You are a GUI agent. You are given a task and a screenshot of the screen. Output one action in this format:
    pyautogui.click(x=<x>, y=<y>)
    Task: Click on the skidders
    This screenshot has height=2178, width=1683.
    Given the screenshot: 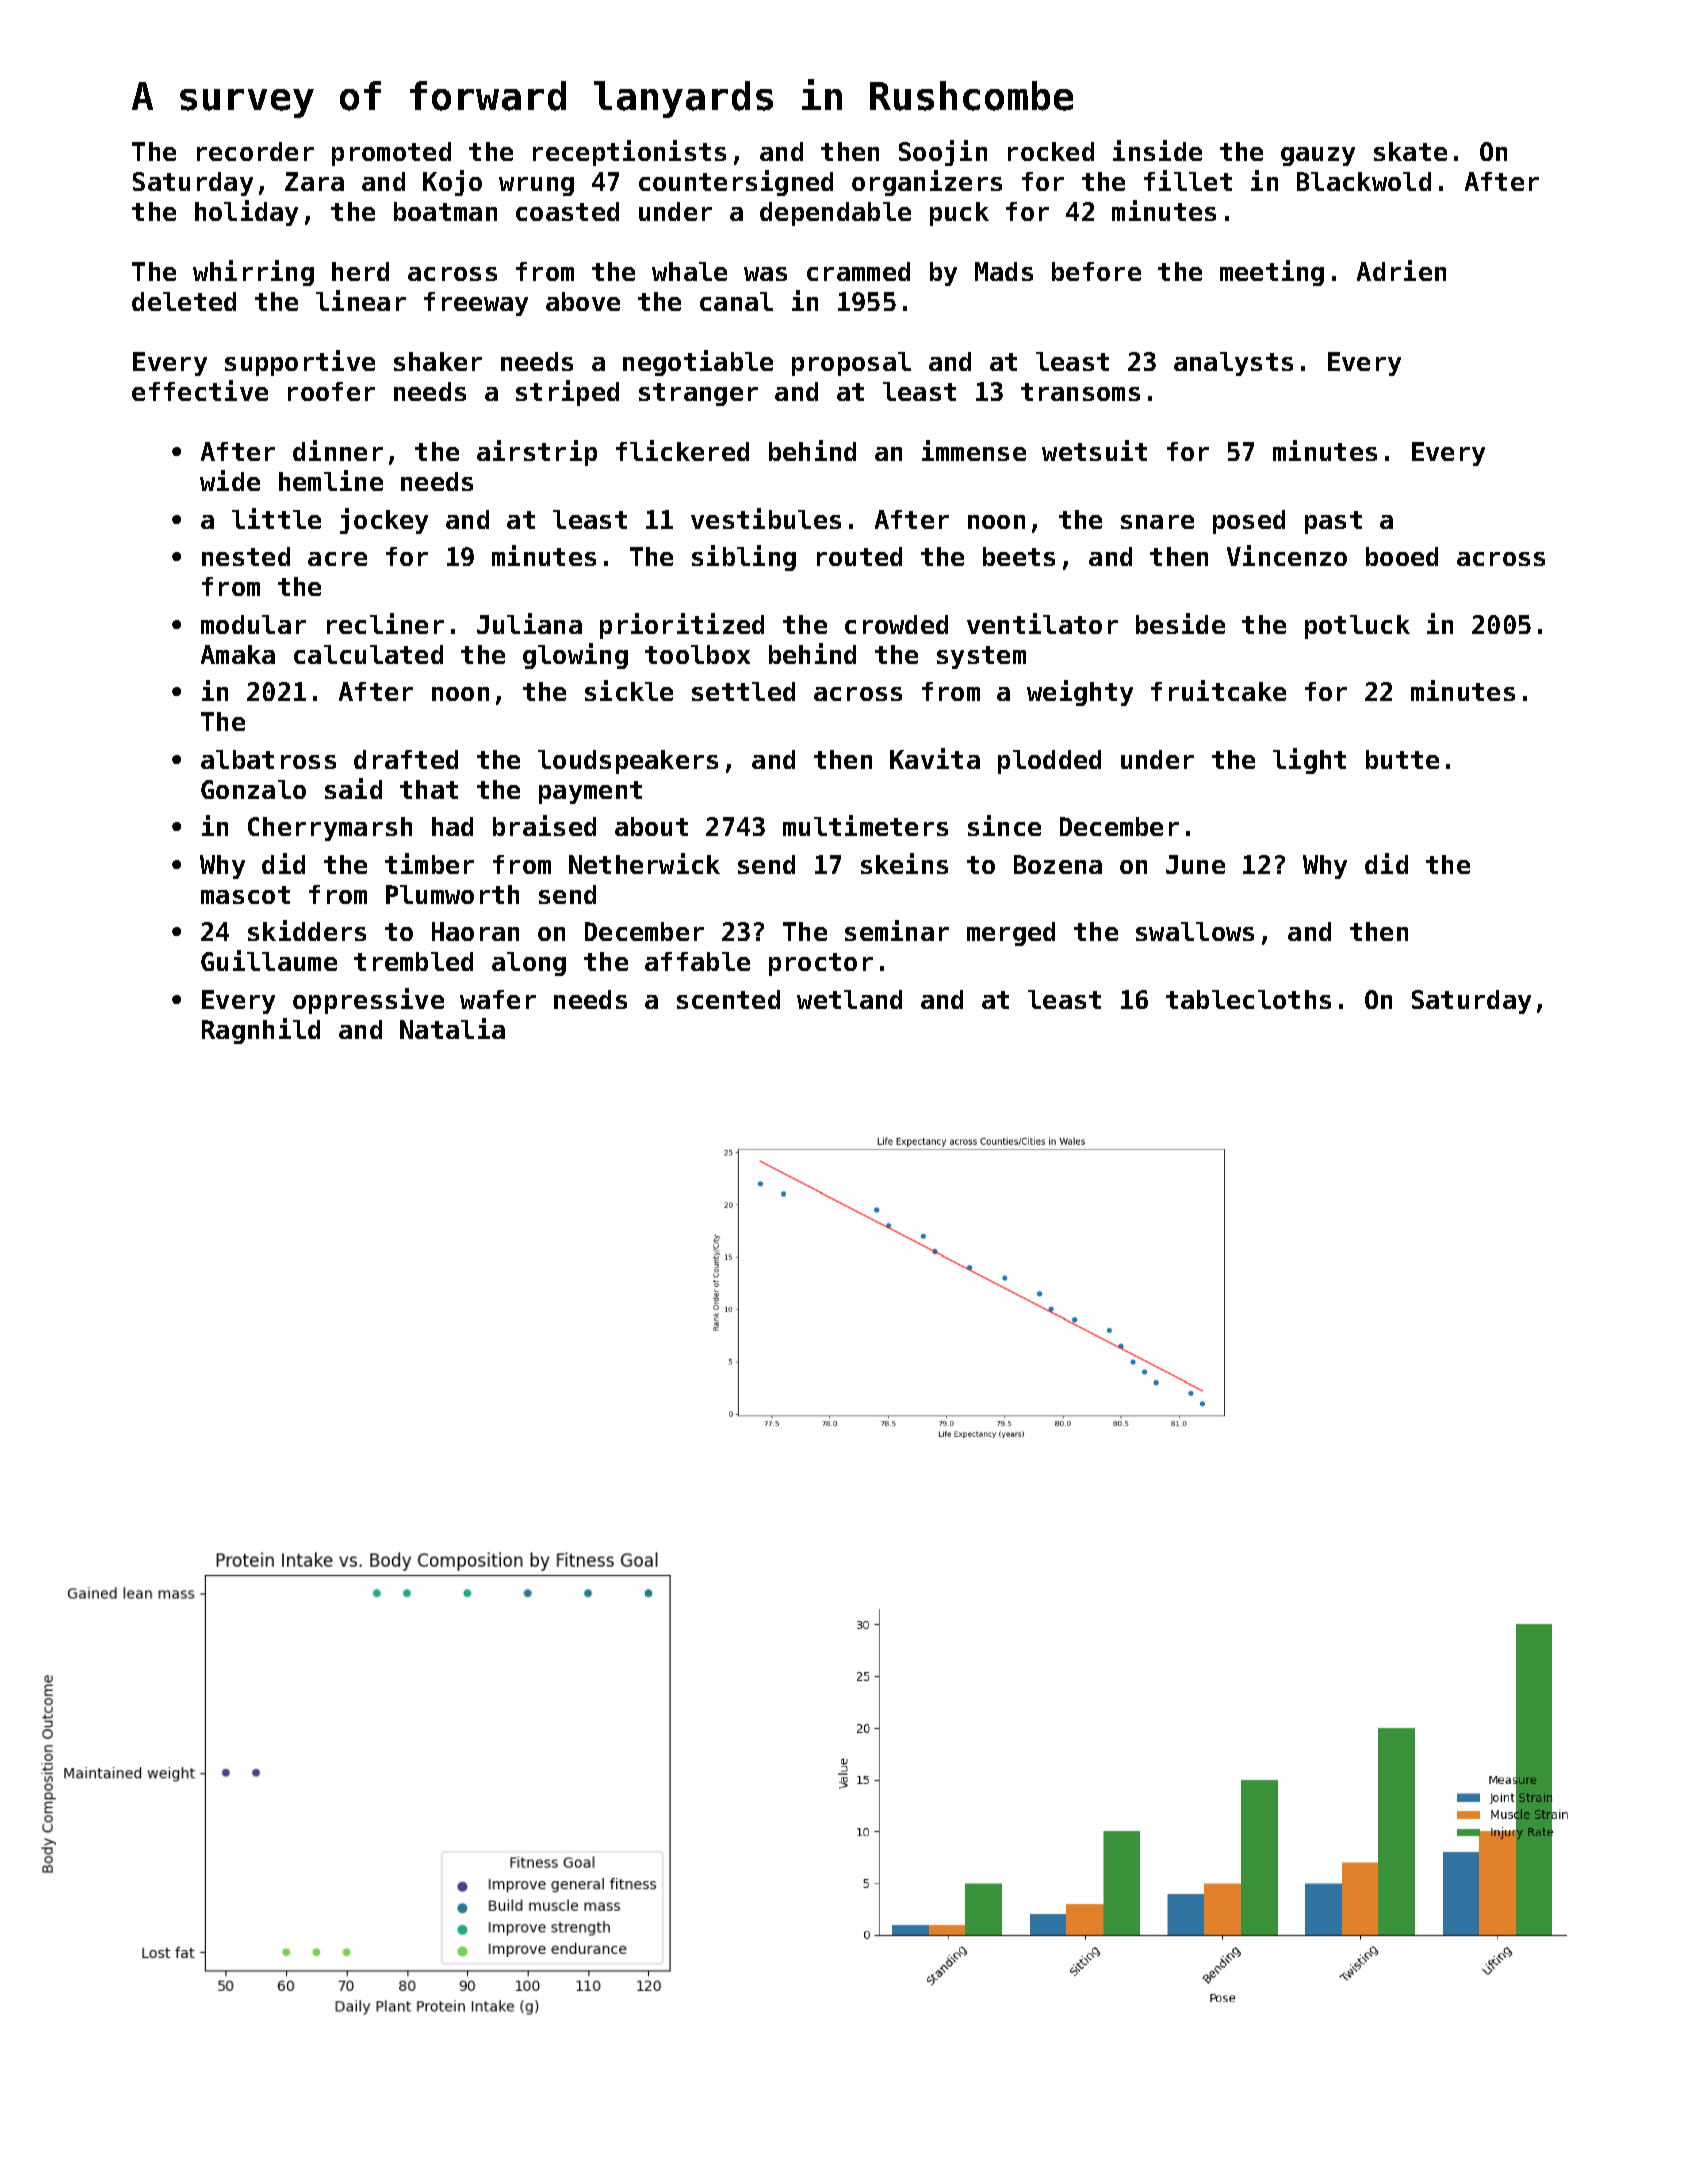 What is the action you would take?
    pyautogui.click(x=307, y=930)
